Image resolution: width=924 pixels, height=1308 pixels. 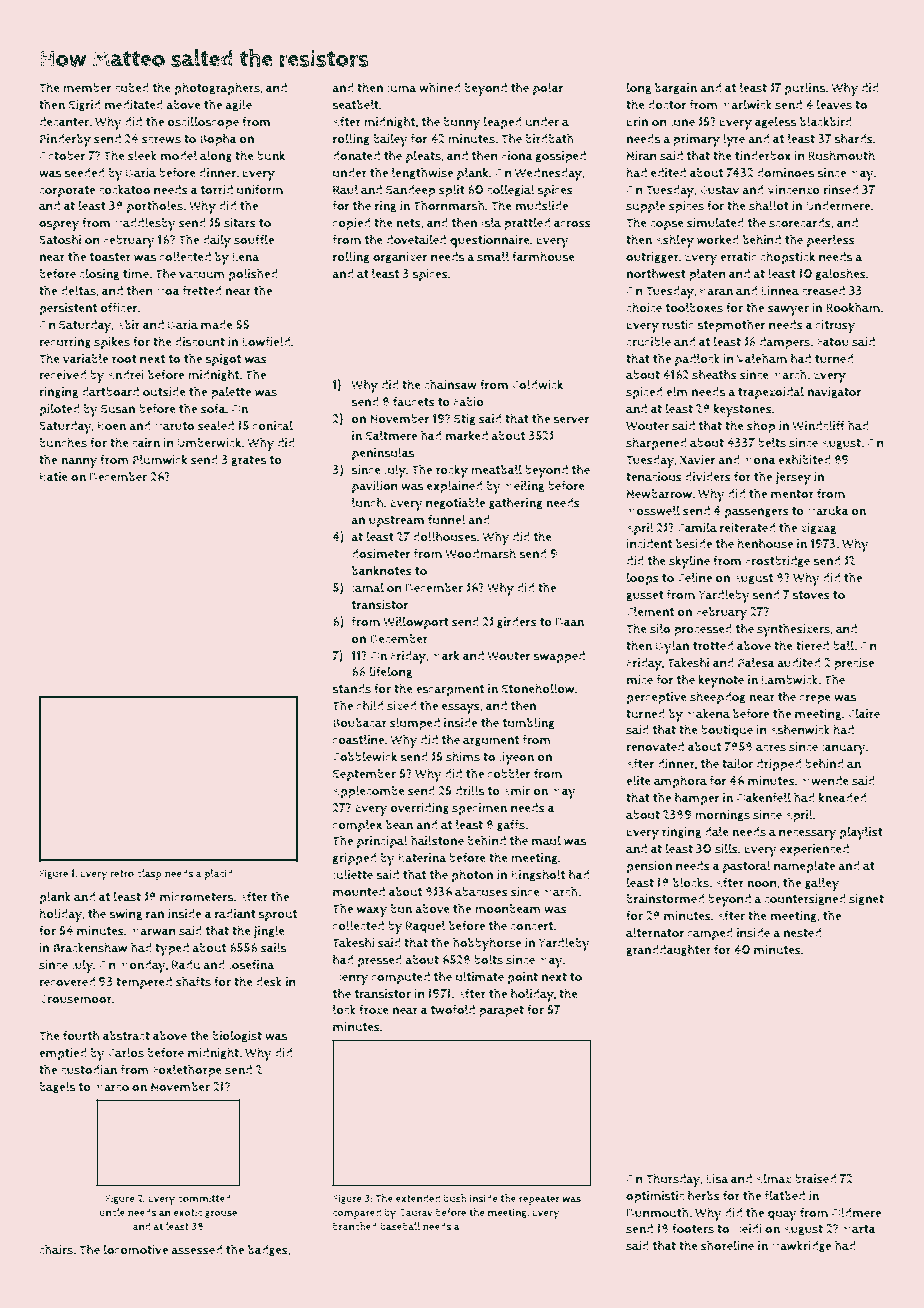 I want to click on Marco, so click(x=111, y=1087).
